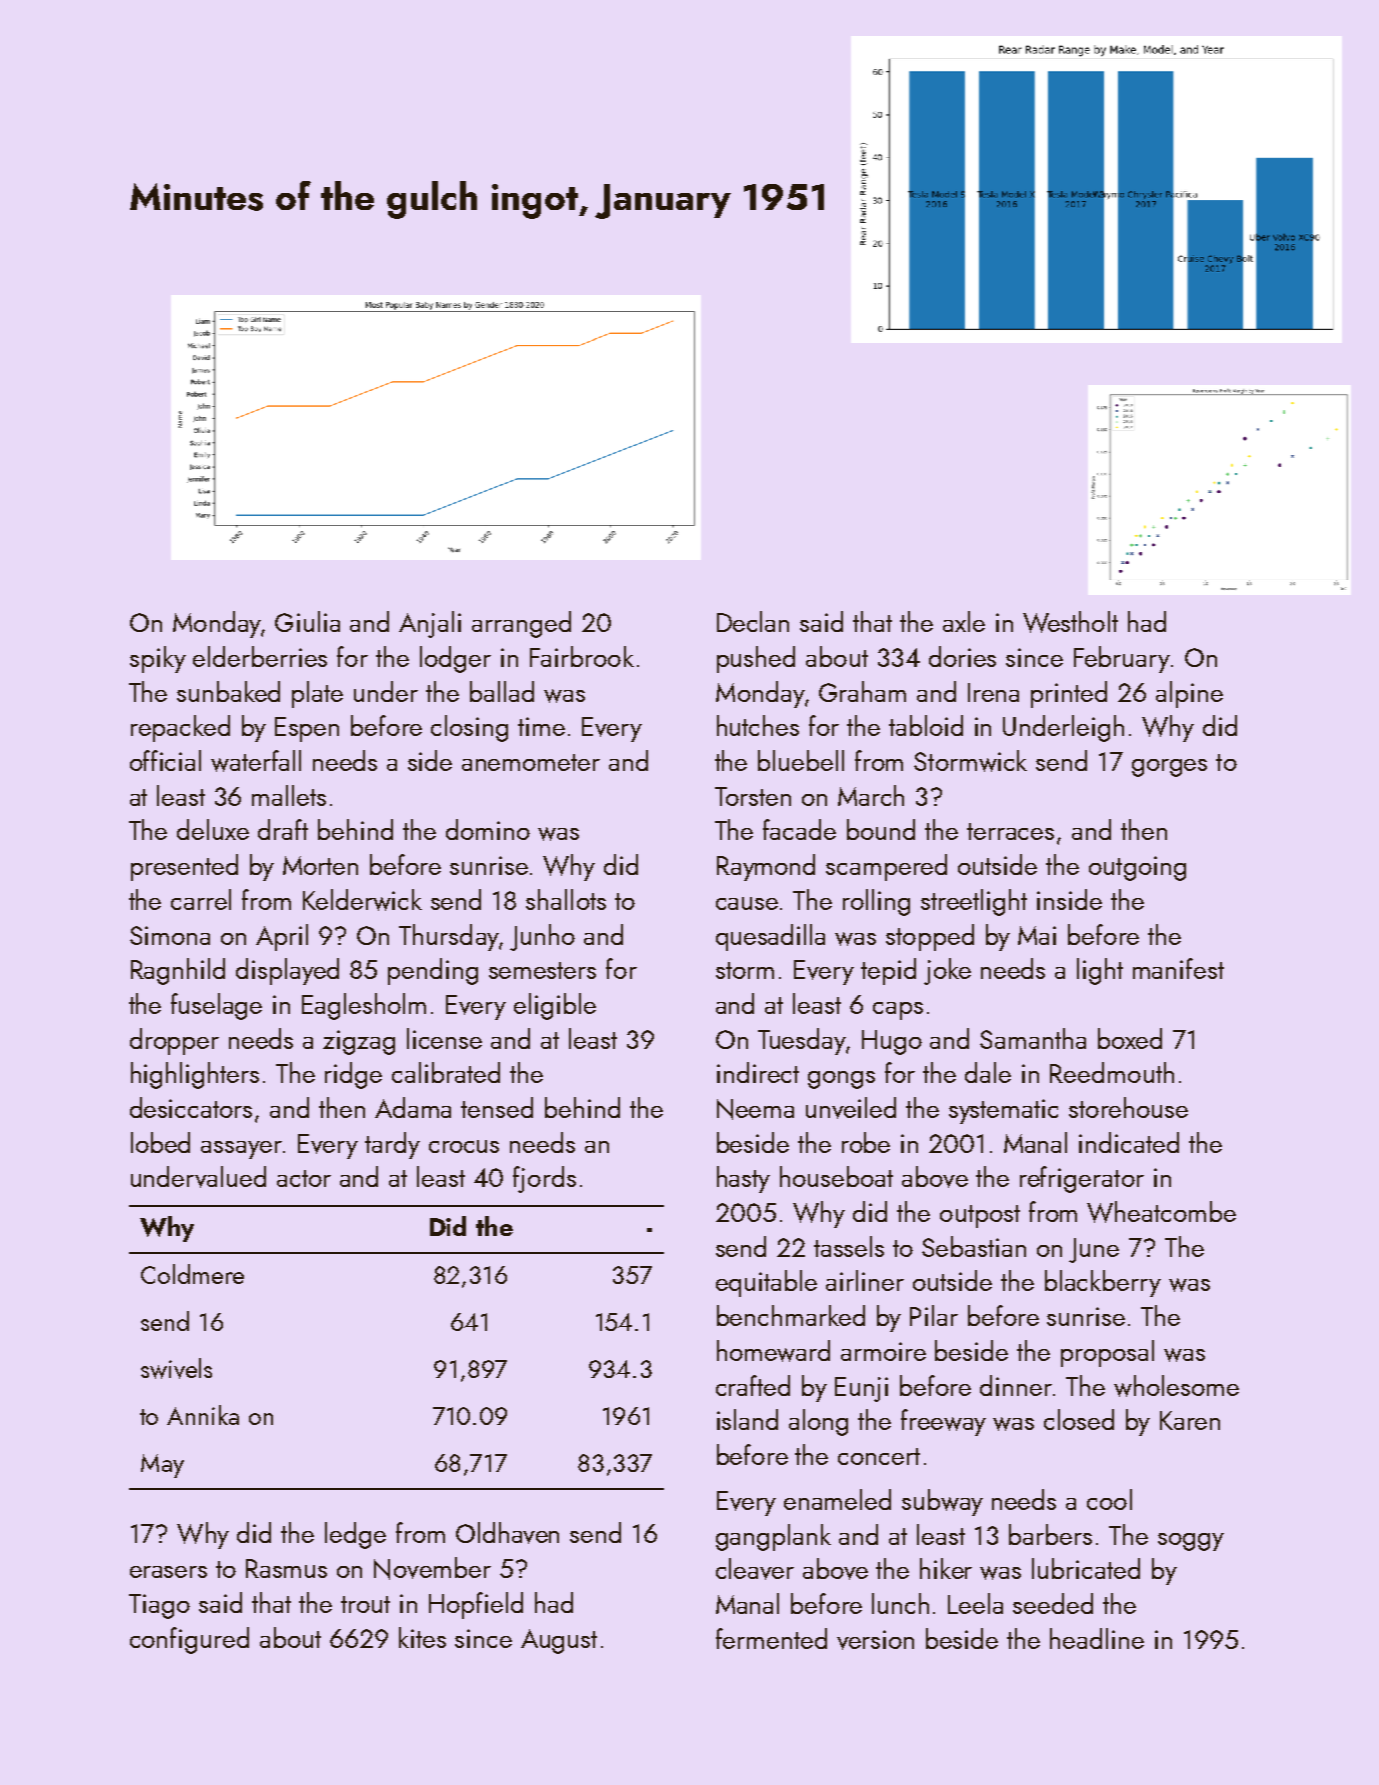 The image size is (1379, 1785). What do you see at coordinates (178, 971) in the screenshot?
I see `Ragnhild` at bounding box center [178, 971].
